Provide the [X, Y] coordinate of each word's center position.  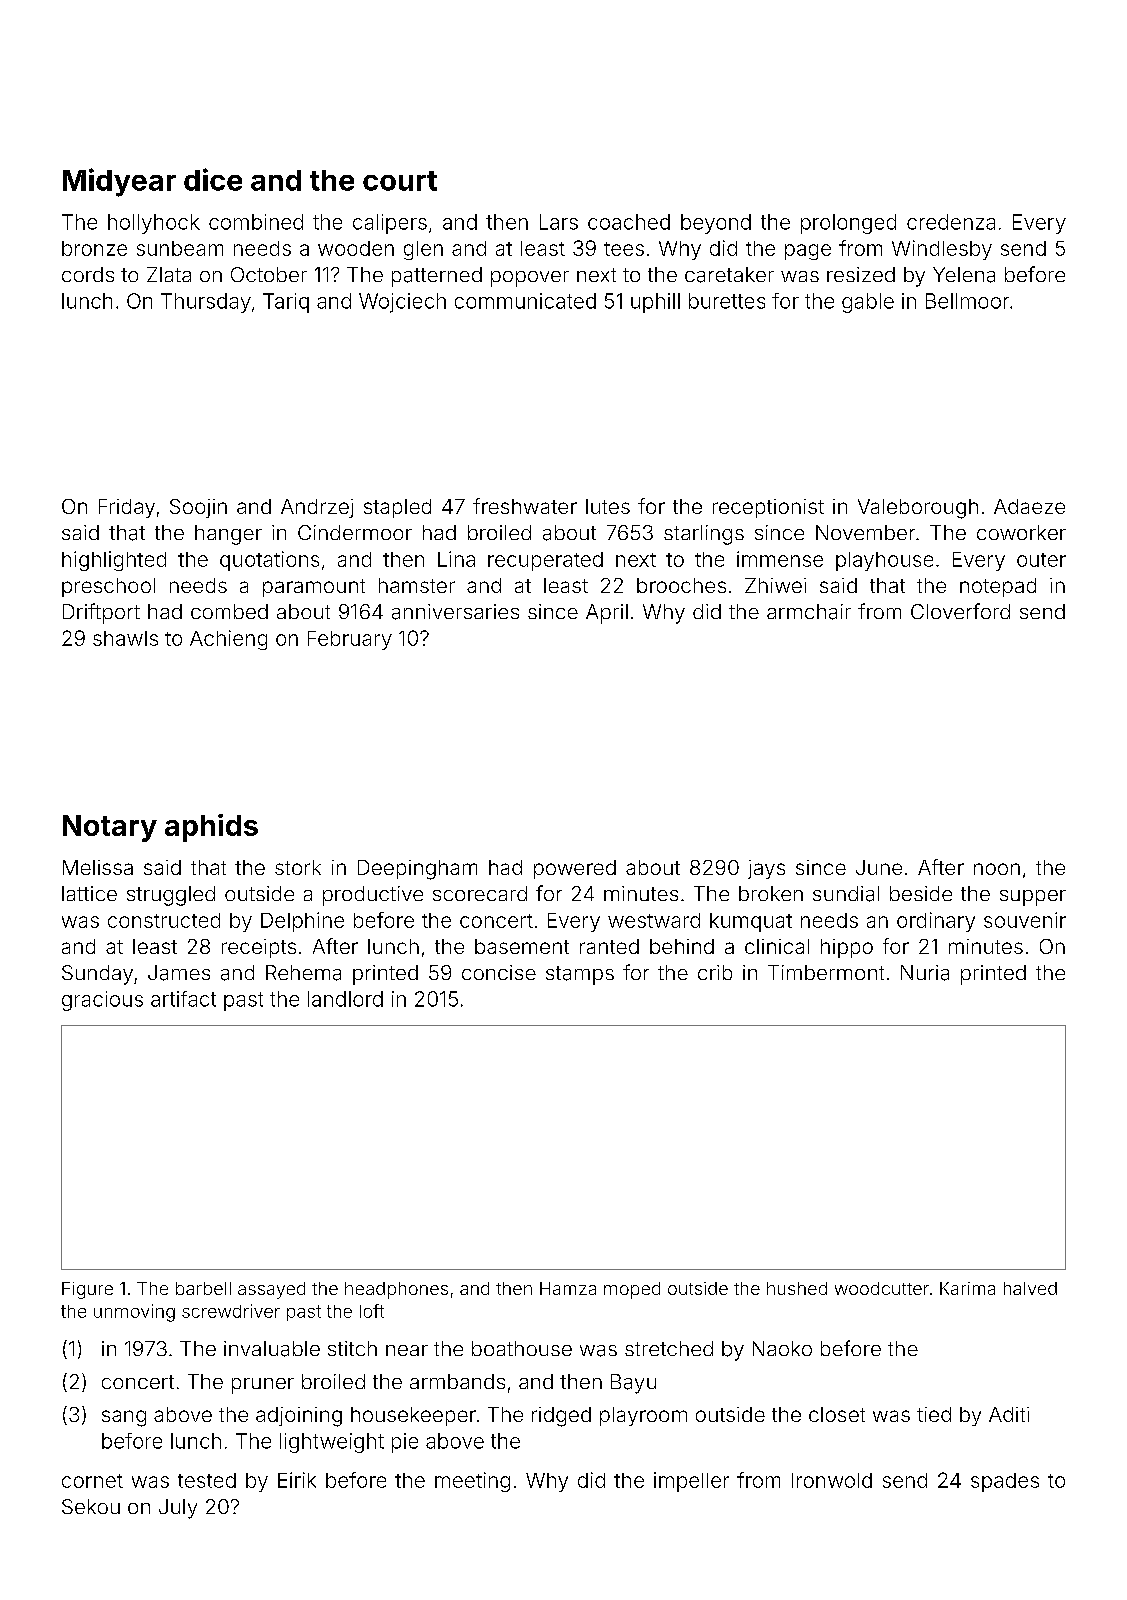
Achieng [228, 640]
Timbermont [826, 972]
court [400, 181]
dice [213, 179]
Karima [967, 1288]
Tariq [286, 303]
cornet [92, 1481]
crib [715, 972]
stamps [580, 975]
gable [868, 303]
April [607, 614]
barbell [203, 1288]
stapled [397, 508]
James [179, 973]
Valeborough [918, 509]
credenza [951, 222]
